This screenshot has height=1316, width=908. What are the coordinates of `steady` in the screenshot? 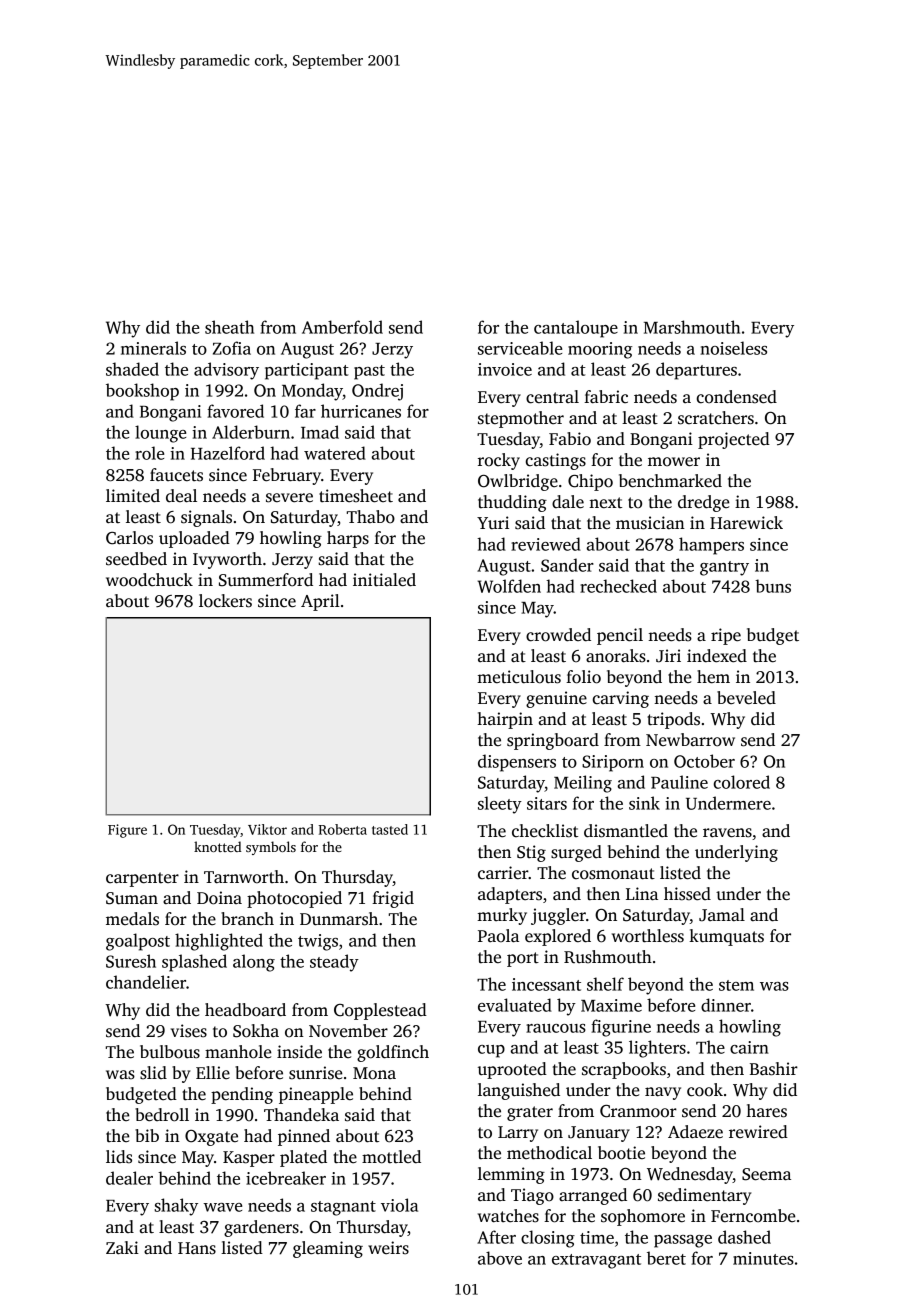 It's located at (334, 963).
